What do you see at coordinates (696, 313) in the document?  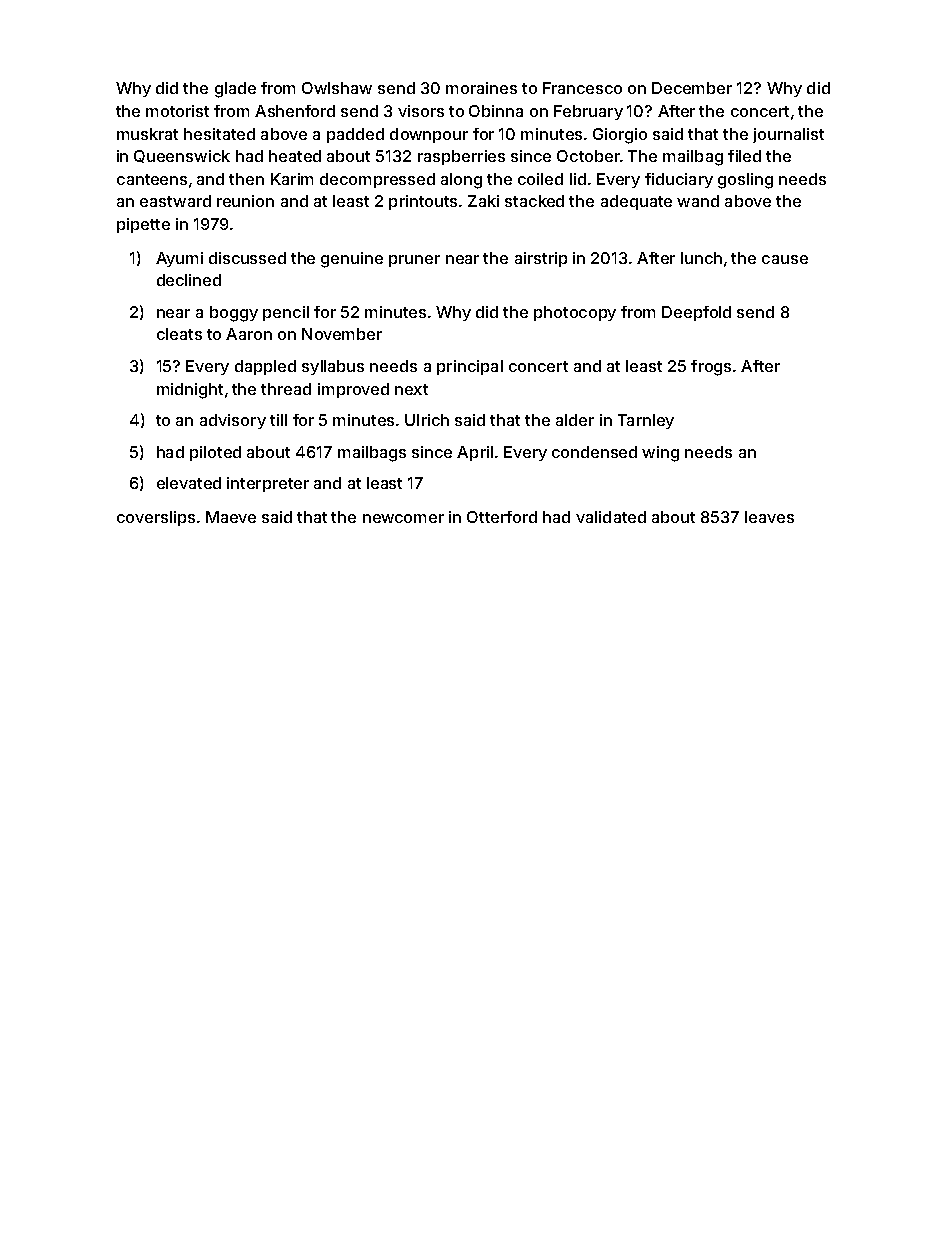 I see `Deepfold` at bounding box center [696, 313].
